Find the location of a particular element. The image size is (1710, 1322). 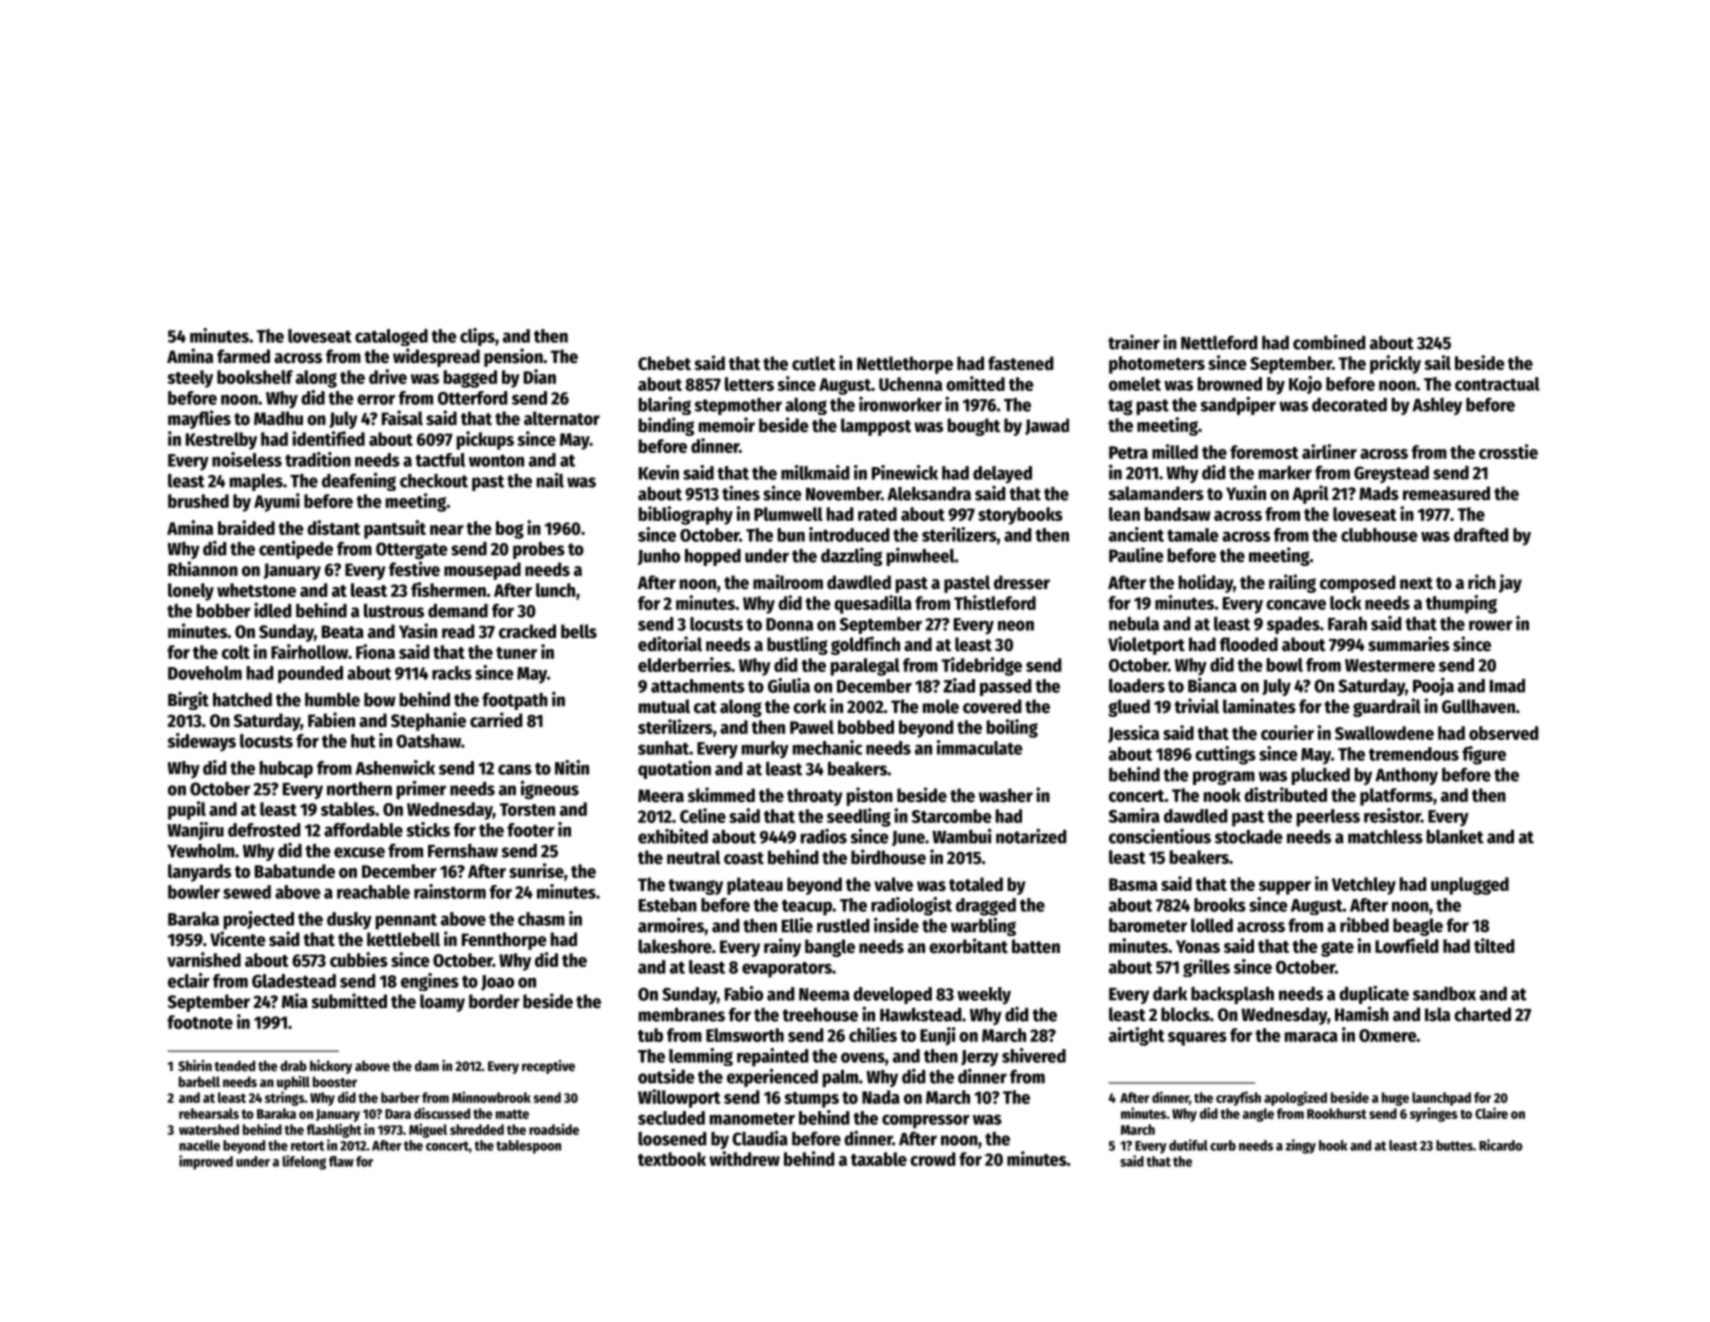

taxable is located at coordinates (879, 1159).
